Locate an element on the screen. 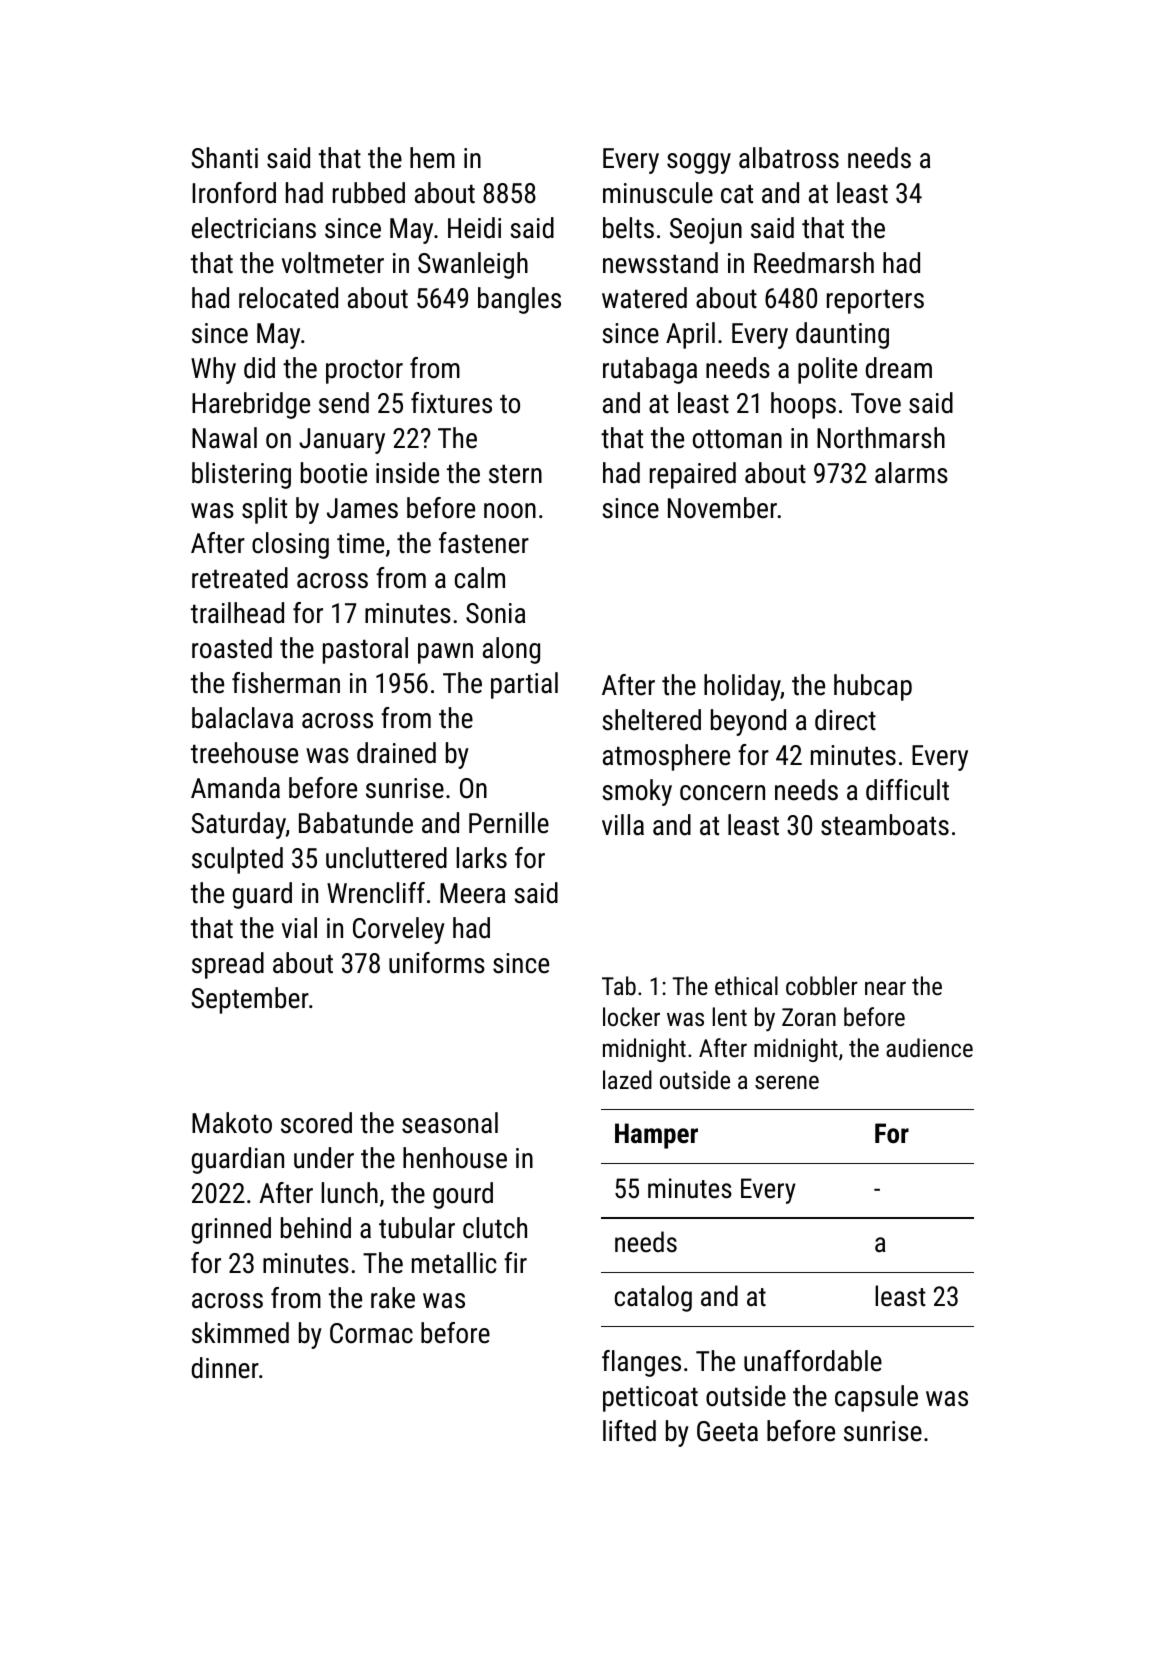 The height and width of the screenshot is (1654, 1165). skimmed is located at coordinates (240, 1333).
